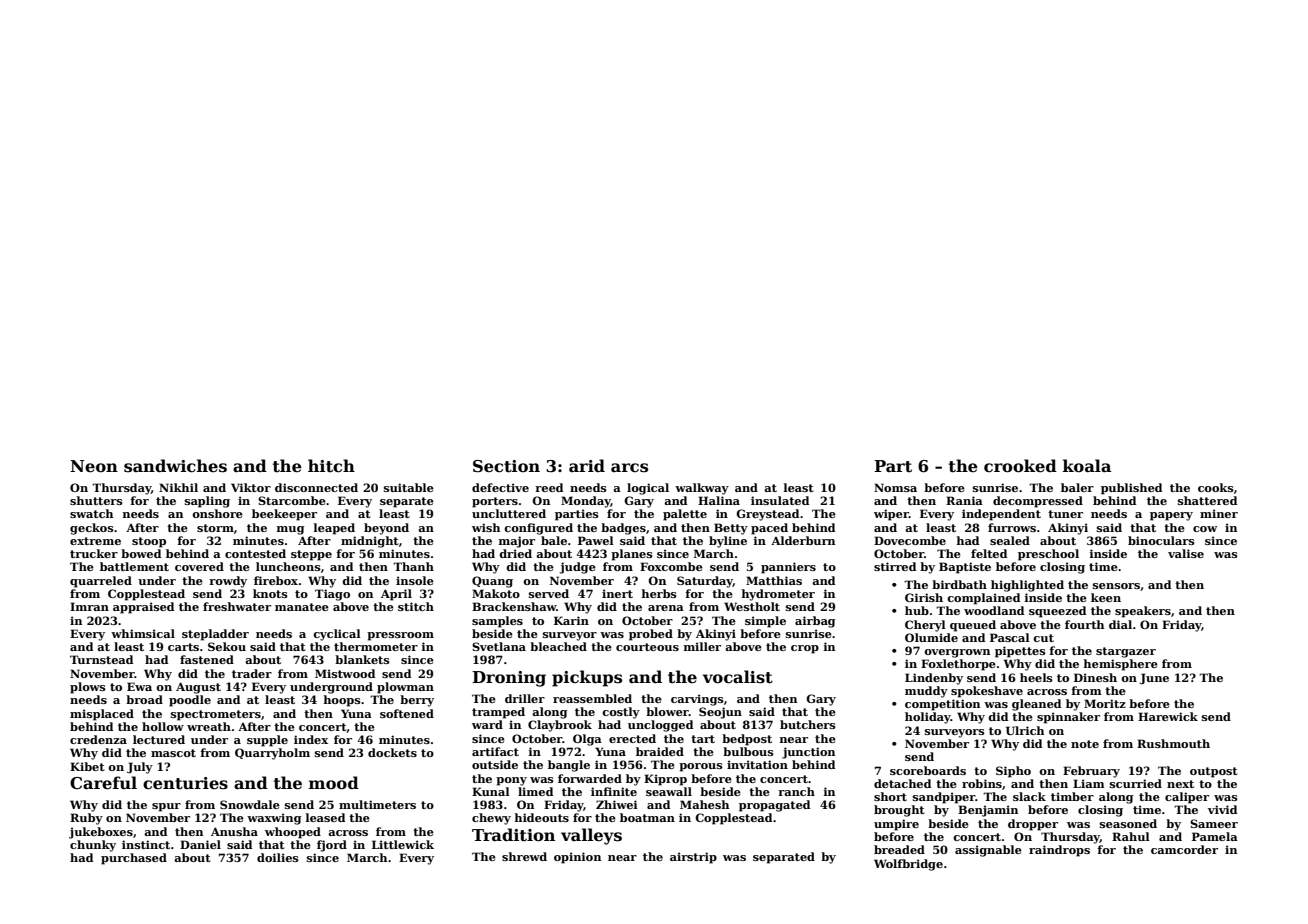  Describe the element at coordinates (808, 724) in the document. I see `butchers` at that location.
